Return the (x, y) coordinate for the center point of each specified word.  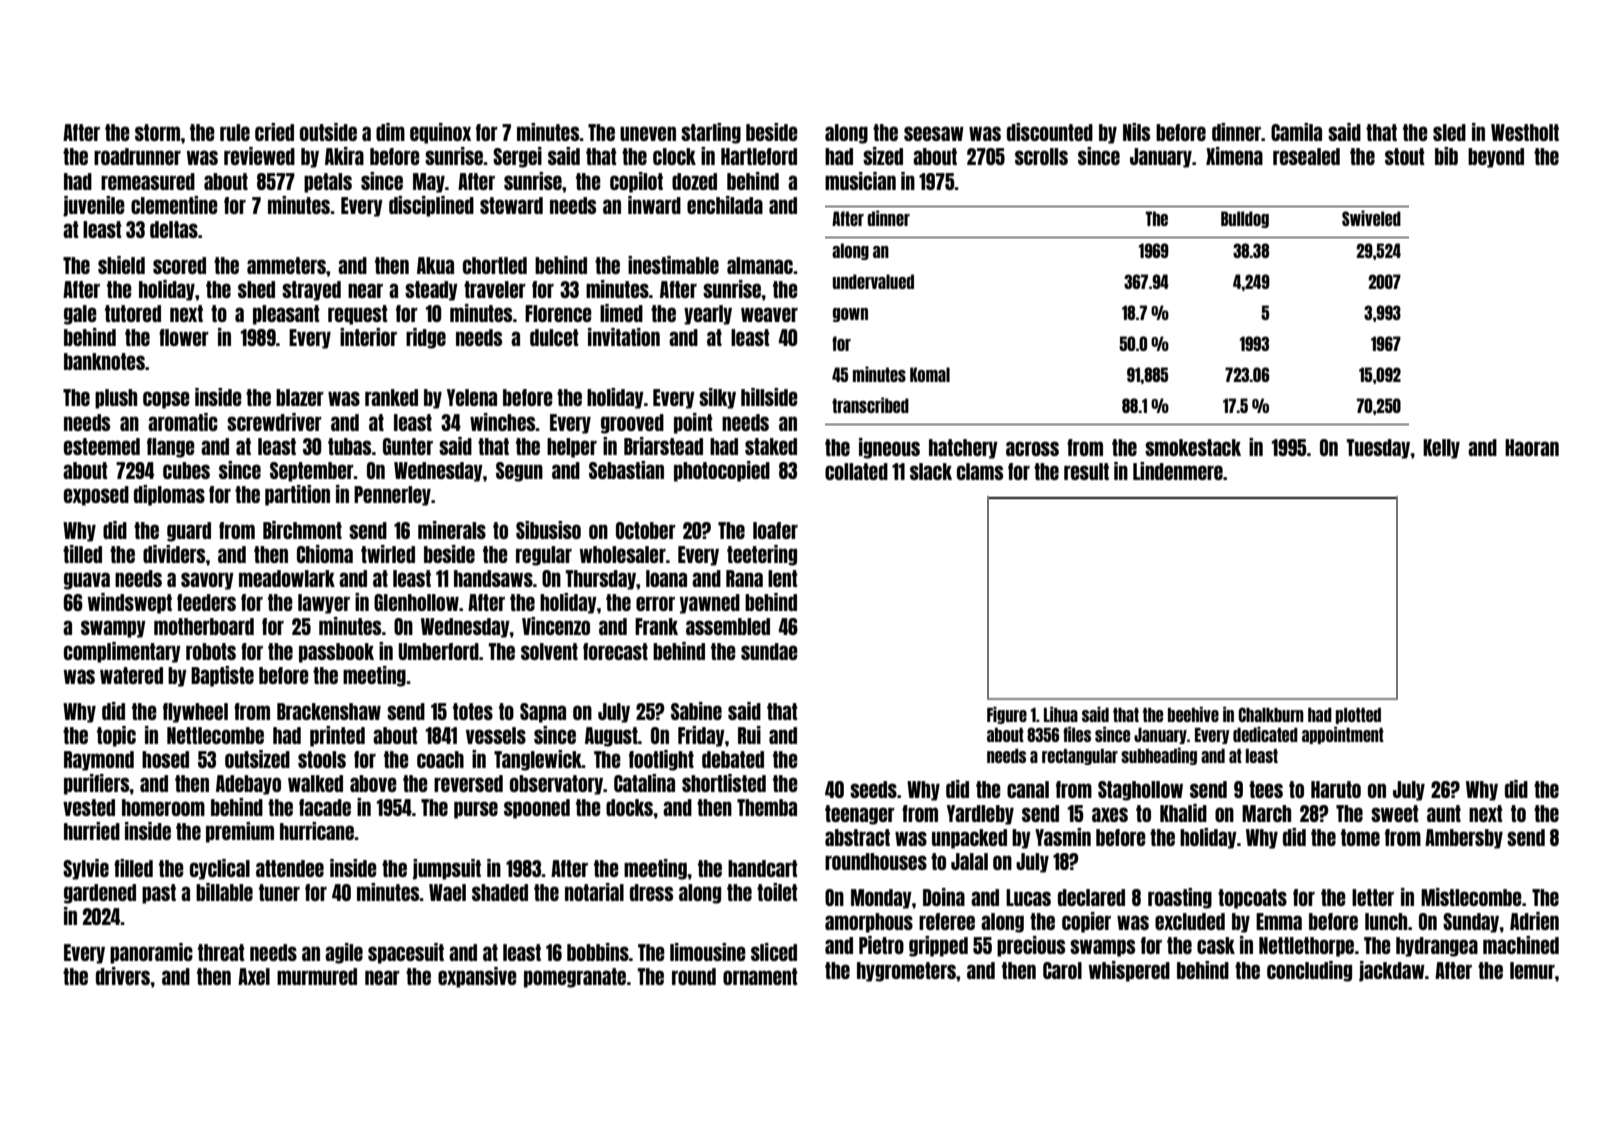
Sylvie (86, 869)
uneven (648, 133)
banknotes (104, 361)
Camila (1296, 132)
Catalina (644, 783)
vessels (496, 735)
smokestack (1193, 447)
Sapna (543, 713)
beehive (1193, 714)
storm (157, 132)
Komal (930, 374)
